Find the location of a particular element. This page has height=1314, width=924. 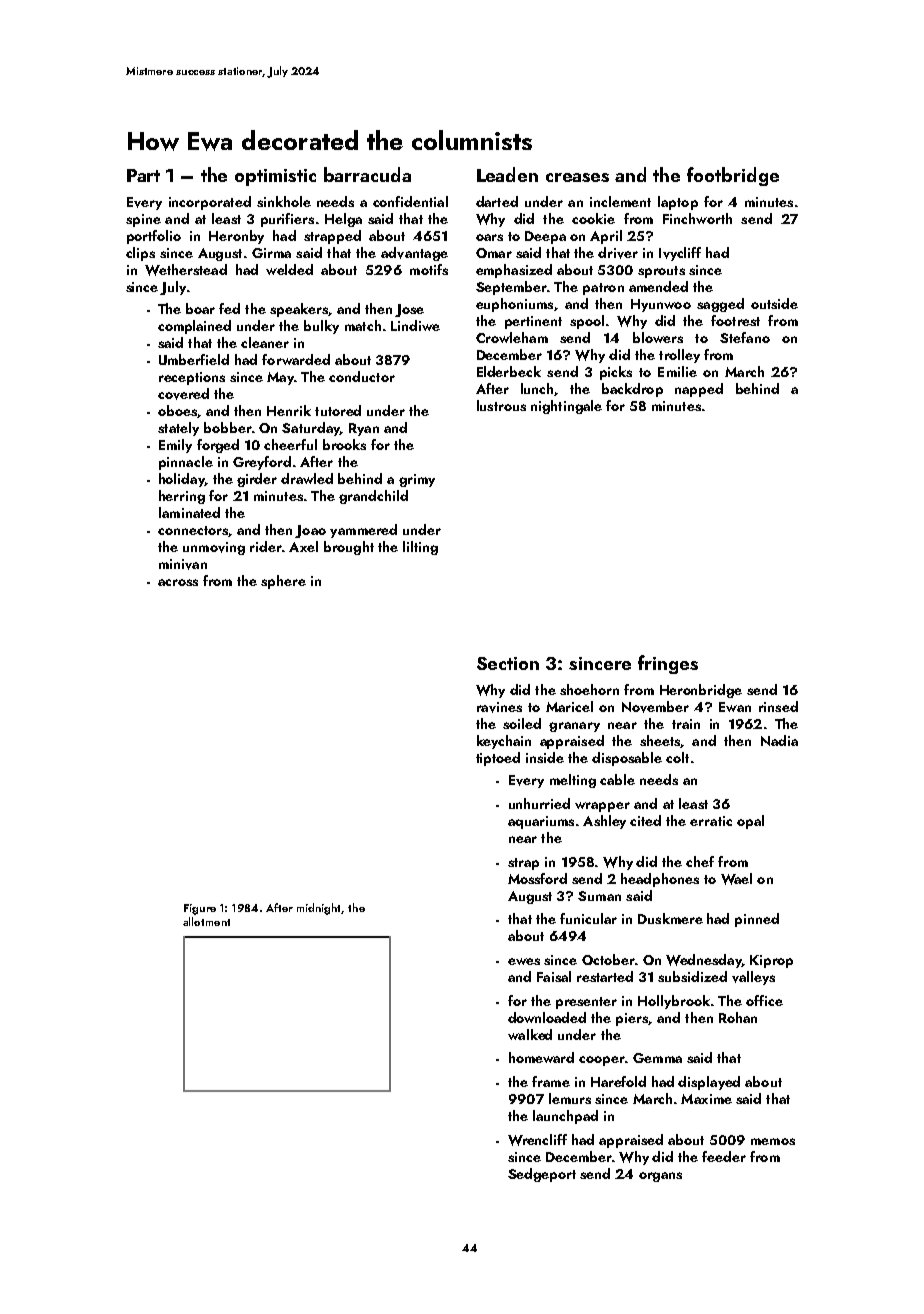

napped is located at coordinates (699, 390).
